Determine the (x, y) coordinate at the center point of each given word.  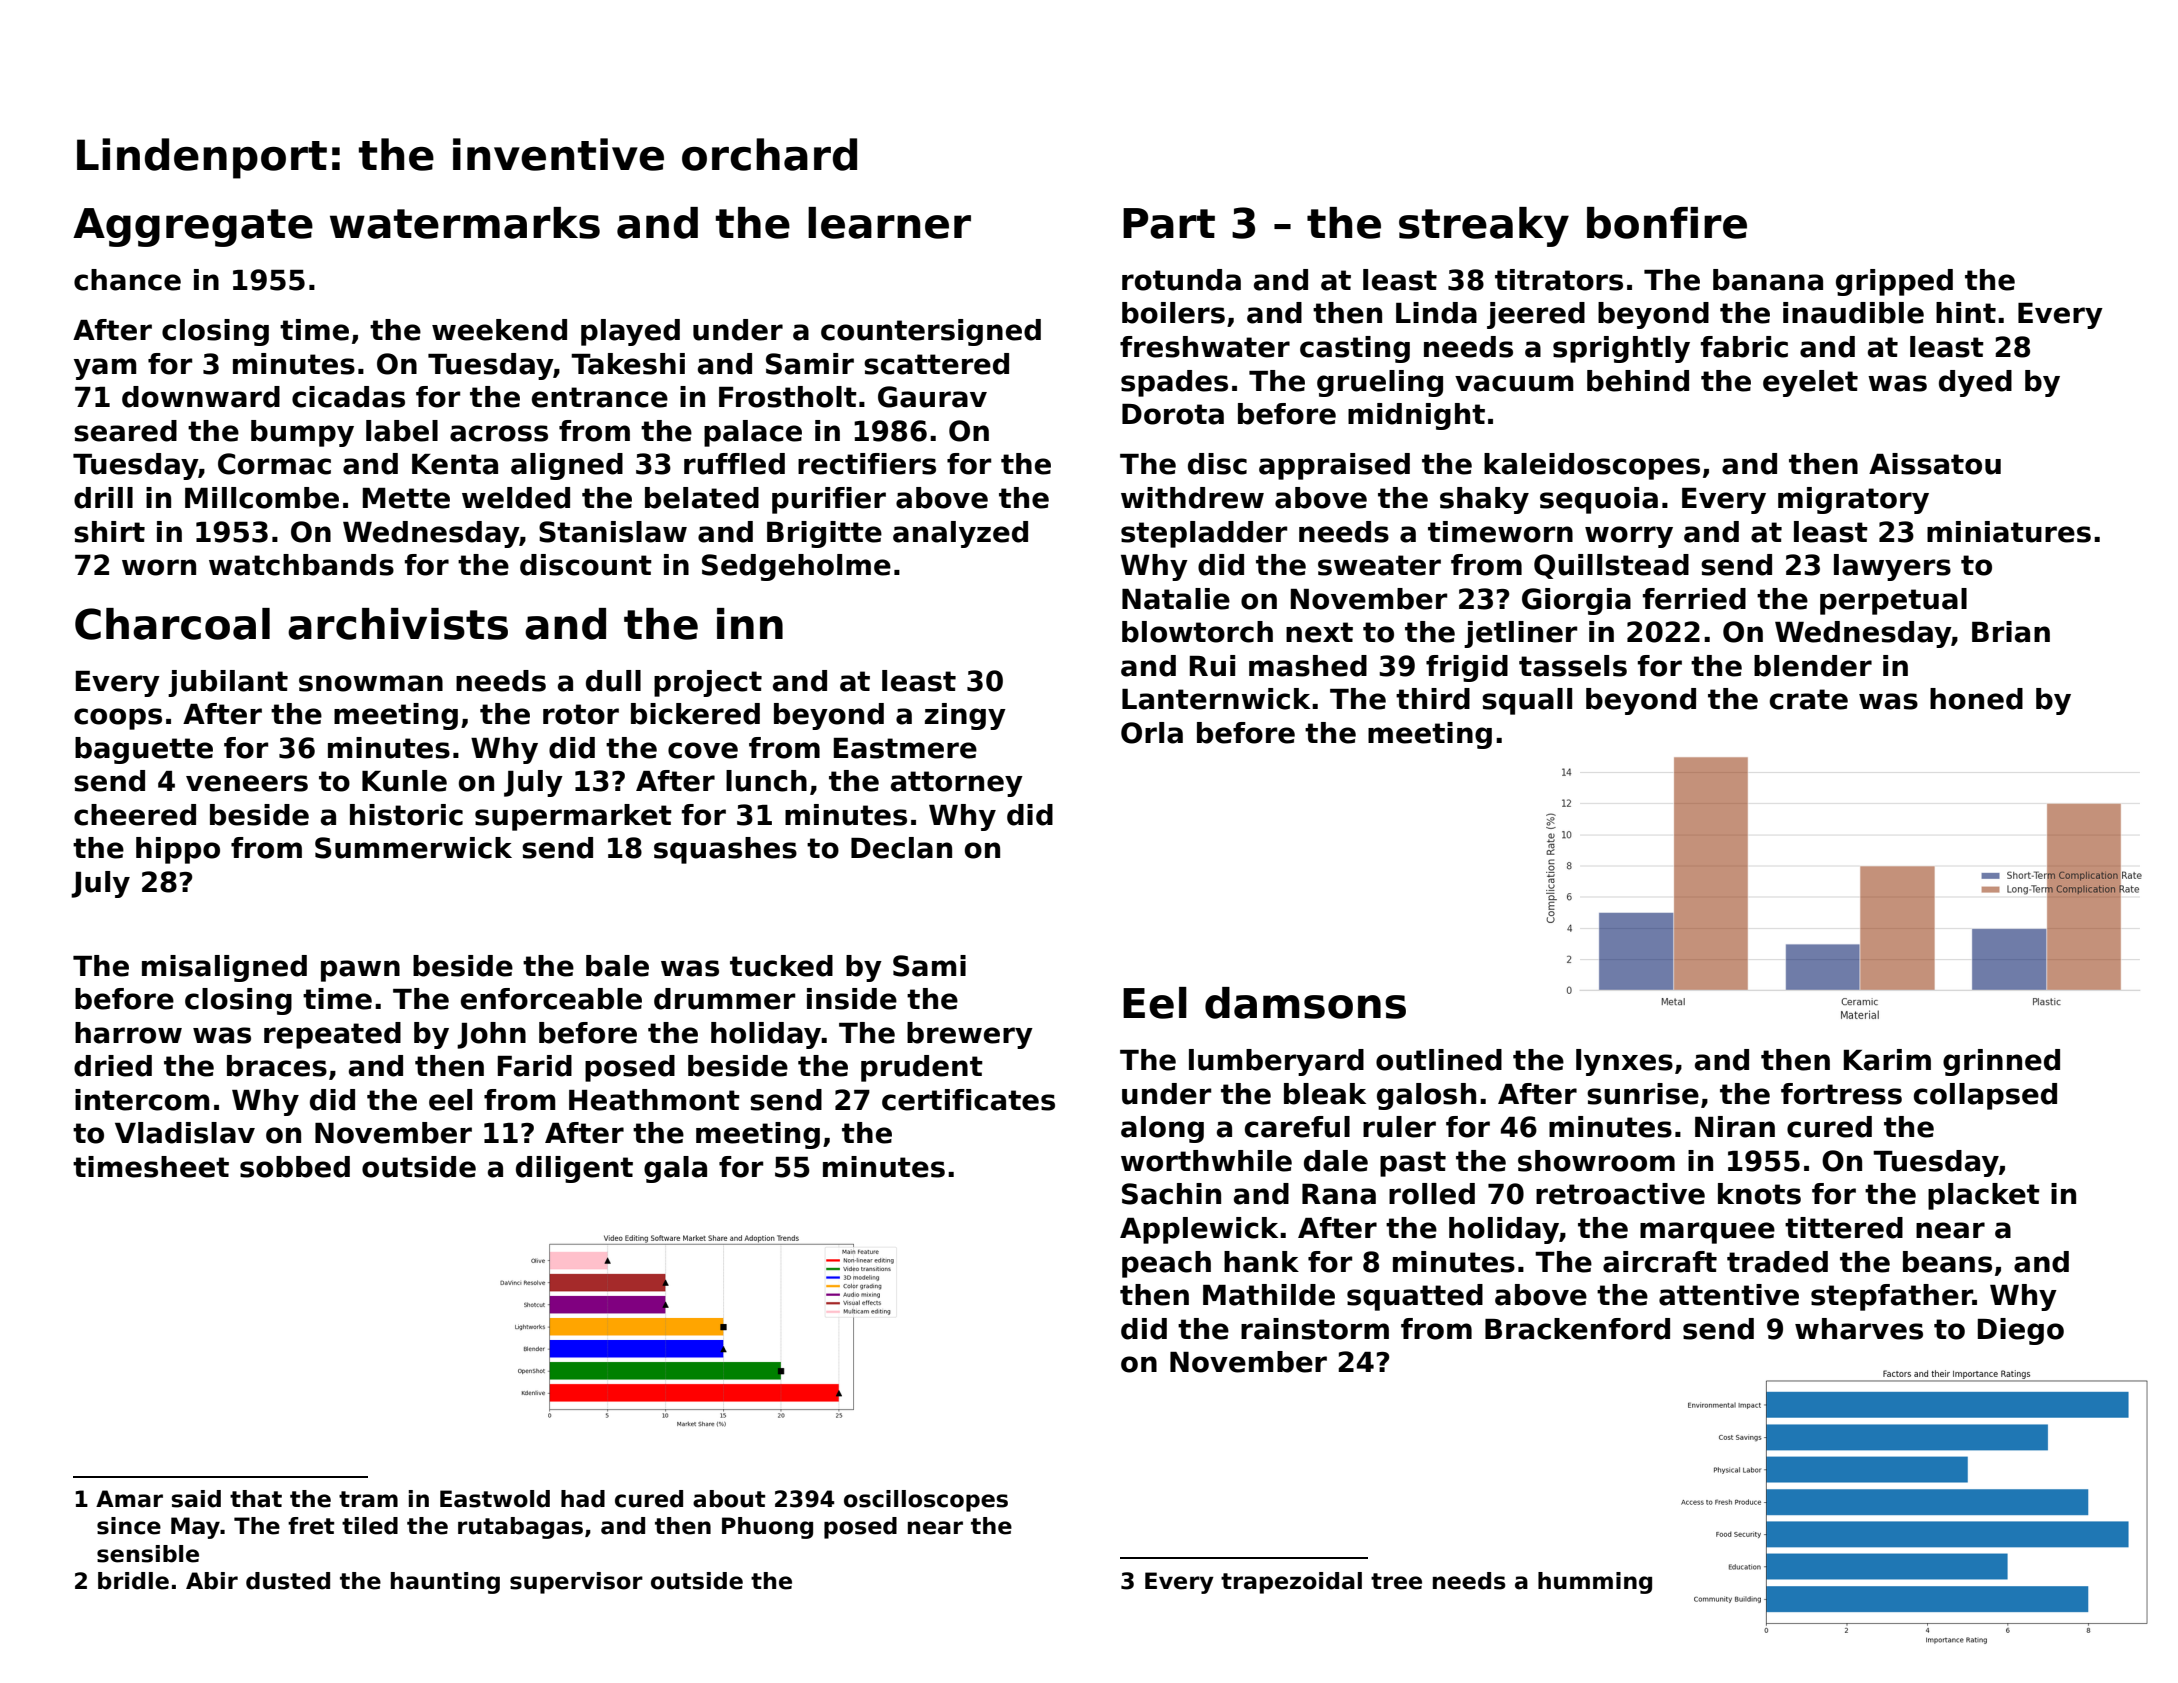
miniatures (2009, 532)
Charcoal (172, 624)
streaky (1484, 227)
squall (1527, 701)
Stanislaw (613, 532)
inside (852, 999)
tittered (1844, 1228)
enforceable (551, 999)
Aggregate (193, 227)
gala (675, 1169)
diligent (574, 1169)
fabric (1744, 347)
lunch (766, 781)
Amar (129, 1499)
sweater (1379, 565)
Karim (1887, 1060)
